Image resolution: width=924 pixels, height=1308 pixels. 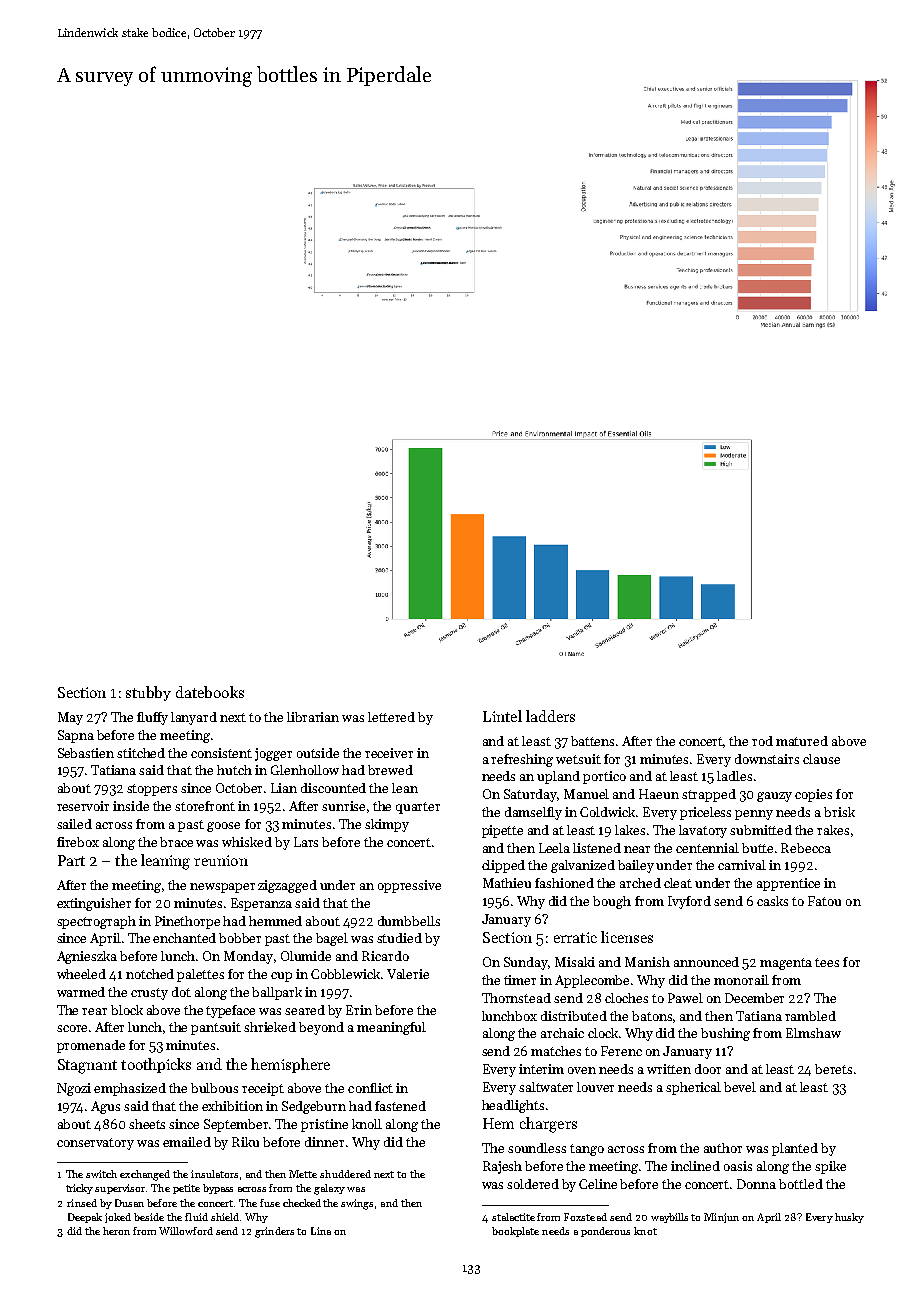 What do you see at coordinates (706, 962) in the screenshot?
I see `announced` at bounding box center [706, 962].
